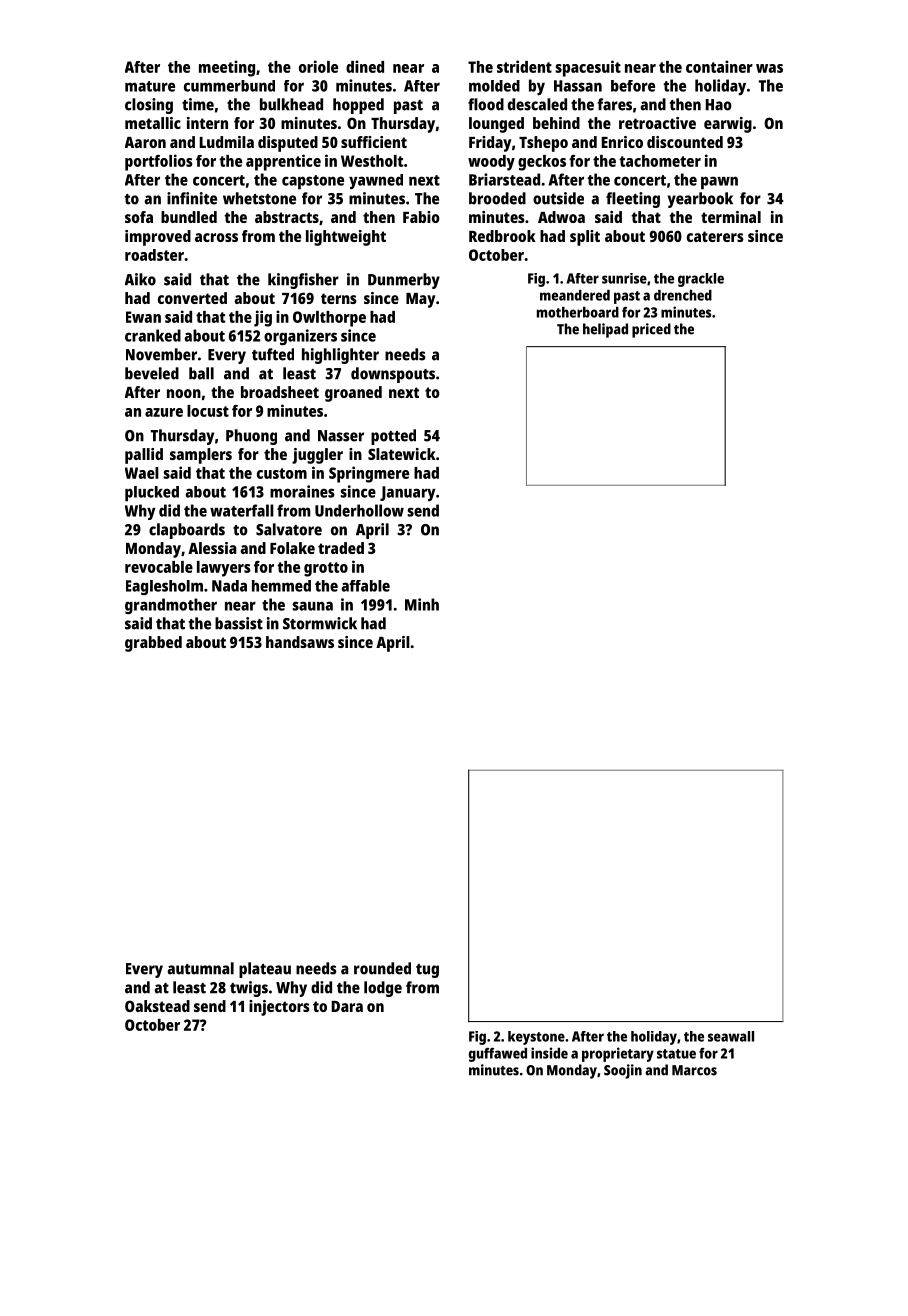 The width and height of the image is (908, 1316). Describe the element at coordinates (157, 1006) in the image. I see `Oakstead` at that location.
